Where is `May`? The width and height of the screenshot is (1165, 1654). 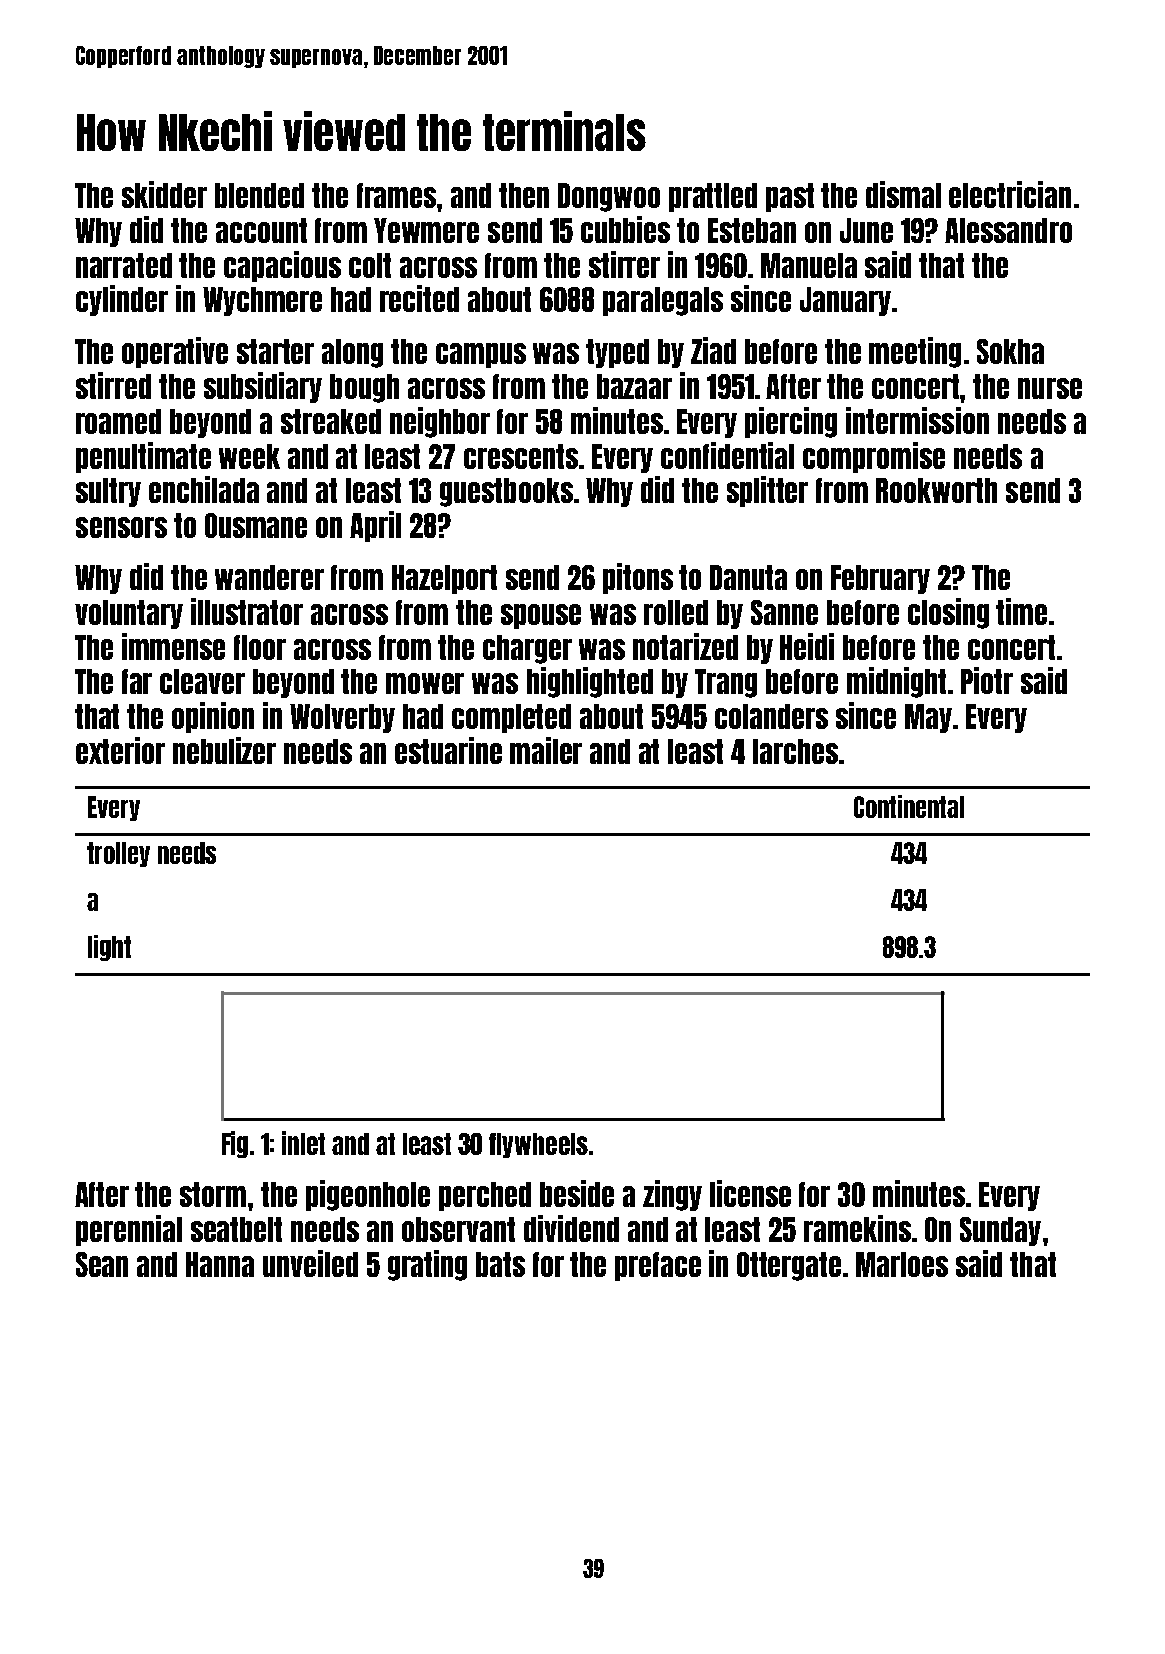
May is located at coordinates (928, 718).
